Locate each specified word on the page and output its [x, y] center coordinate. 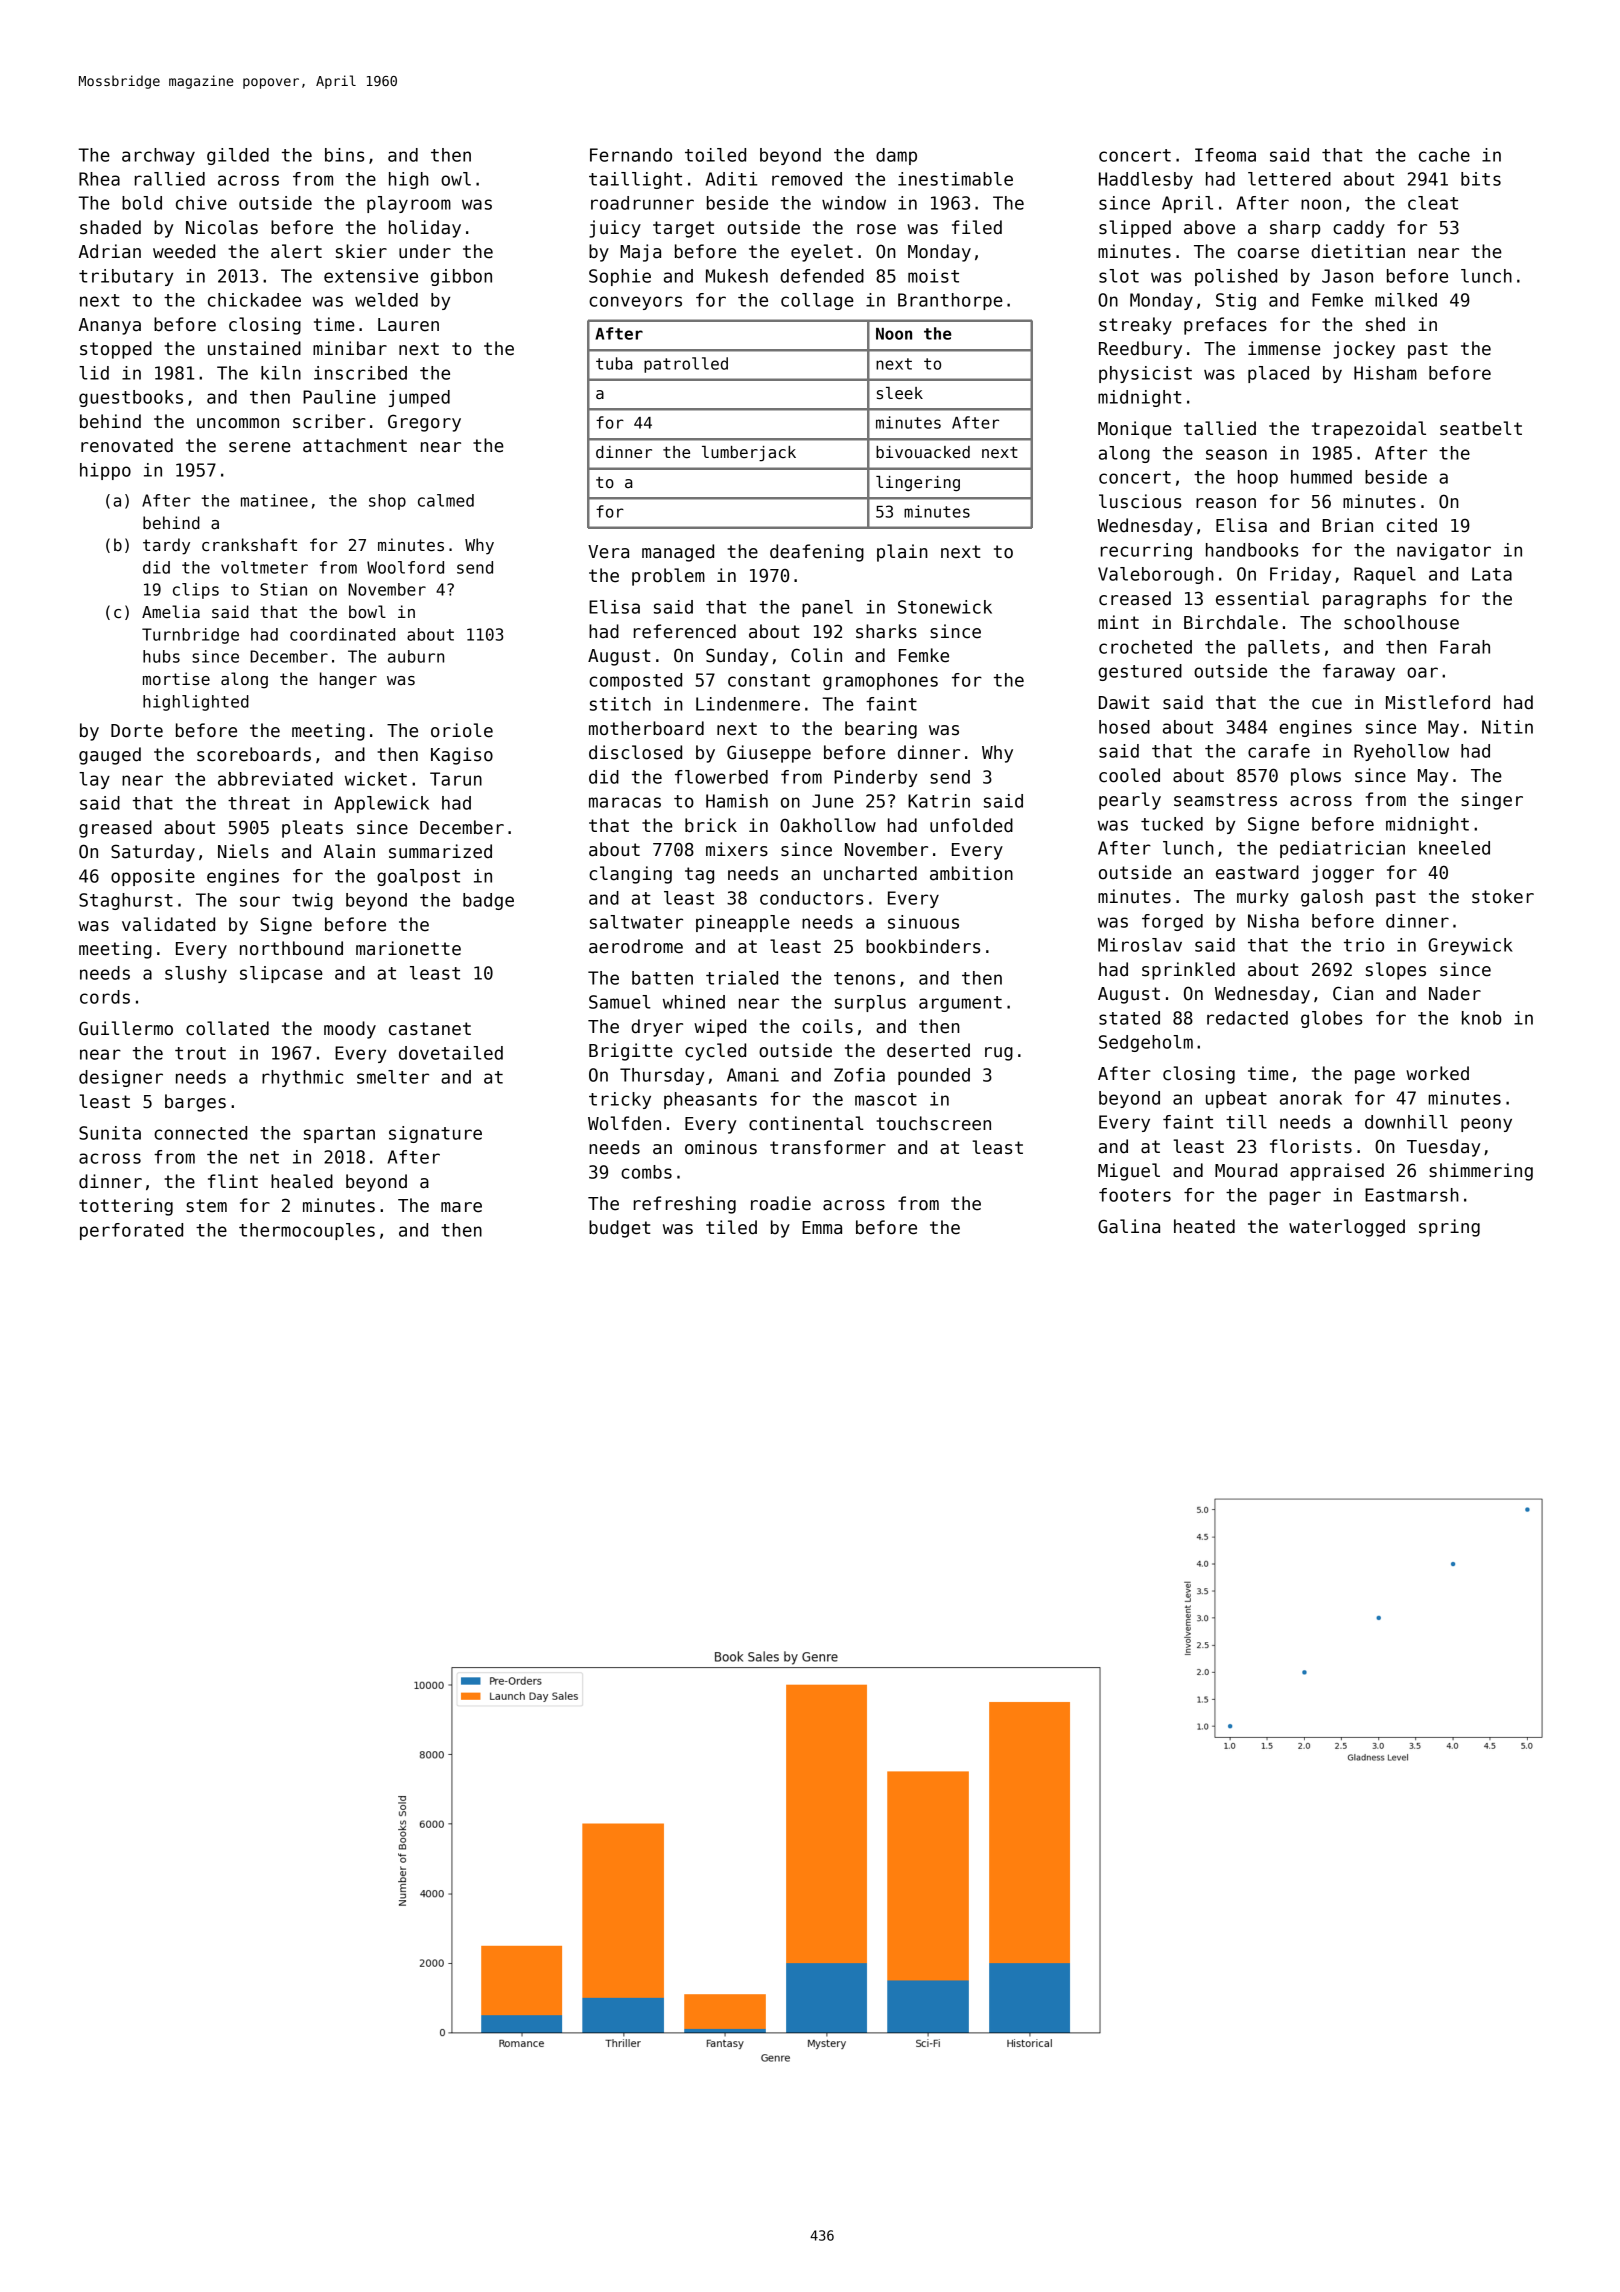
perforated [131, 1231]
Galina [1129, 1226]
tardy [166, 546]
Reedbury [1140, 350]
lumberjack [749, 454]
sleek [900, 393]
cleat [1433, 203]
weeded [184, 251]
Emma [822, 1228]
